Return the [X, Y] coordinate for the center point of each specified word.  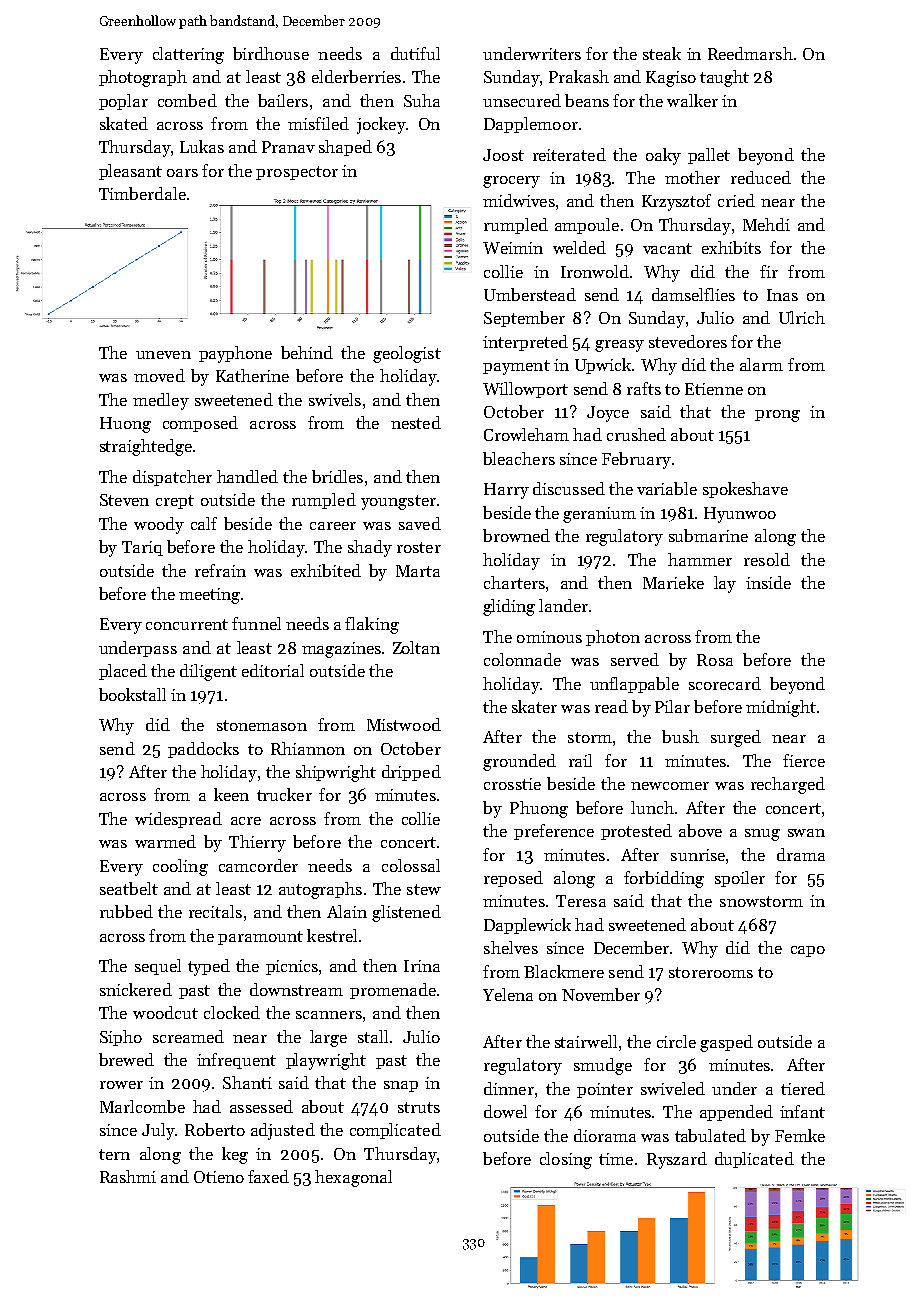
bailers [283, 100]
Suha [422, 100]
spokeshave [745, 490]
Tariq [142, 548]
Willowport [525, 390]
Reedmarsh [750, 53]
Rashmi [128, 1176]
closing [566, 1160]
